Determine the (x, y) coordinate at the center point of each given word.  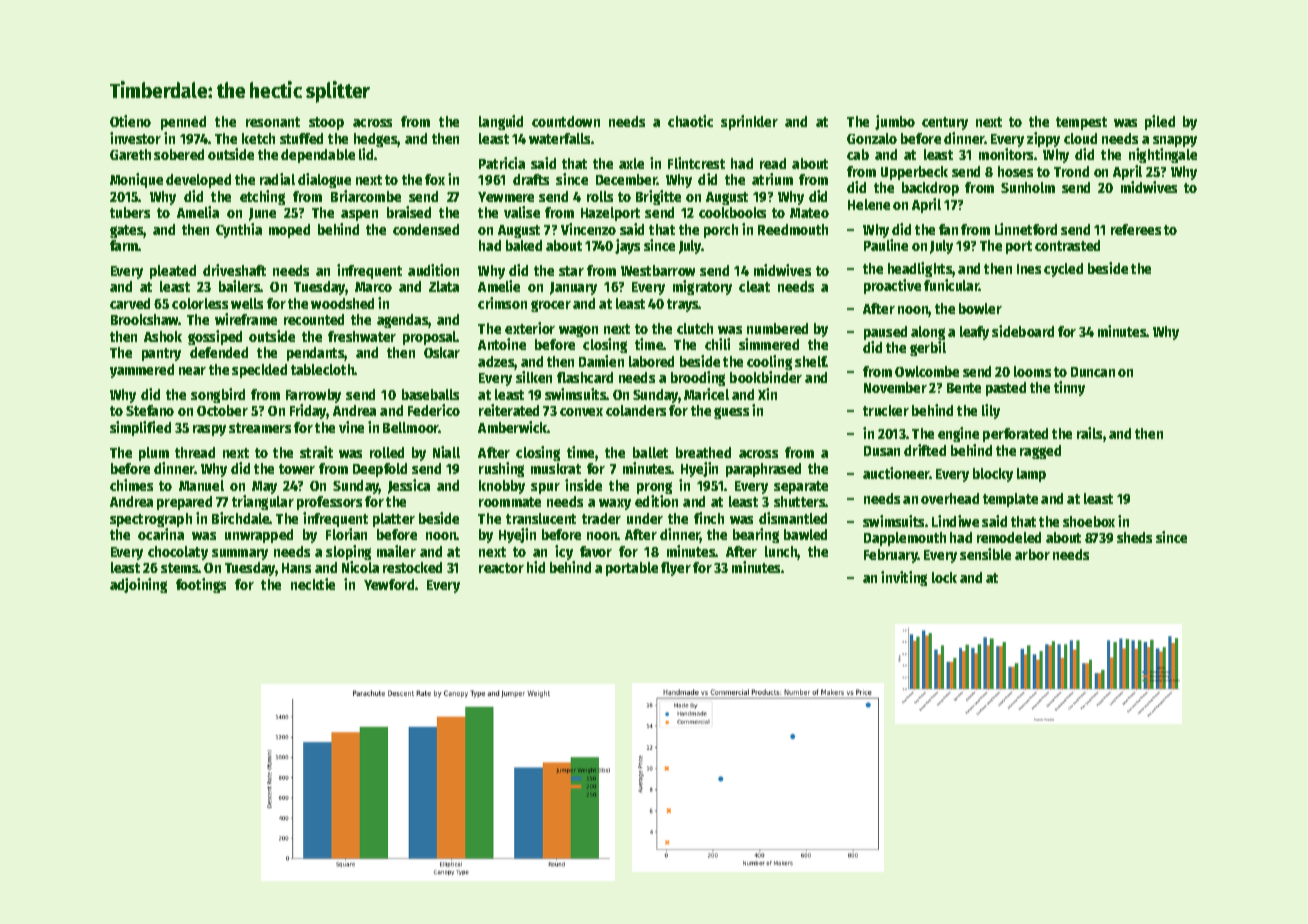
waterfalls (560, 138)
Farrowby (313, 396)
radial (277, 179)
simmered (769, 344)
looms (1032, 371)
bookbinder (766, 377)
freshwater (362, 336)
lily (991, 411)
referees (1136, 229)
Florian (346, 534)
